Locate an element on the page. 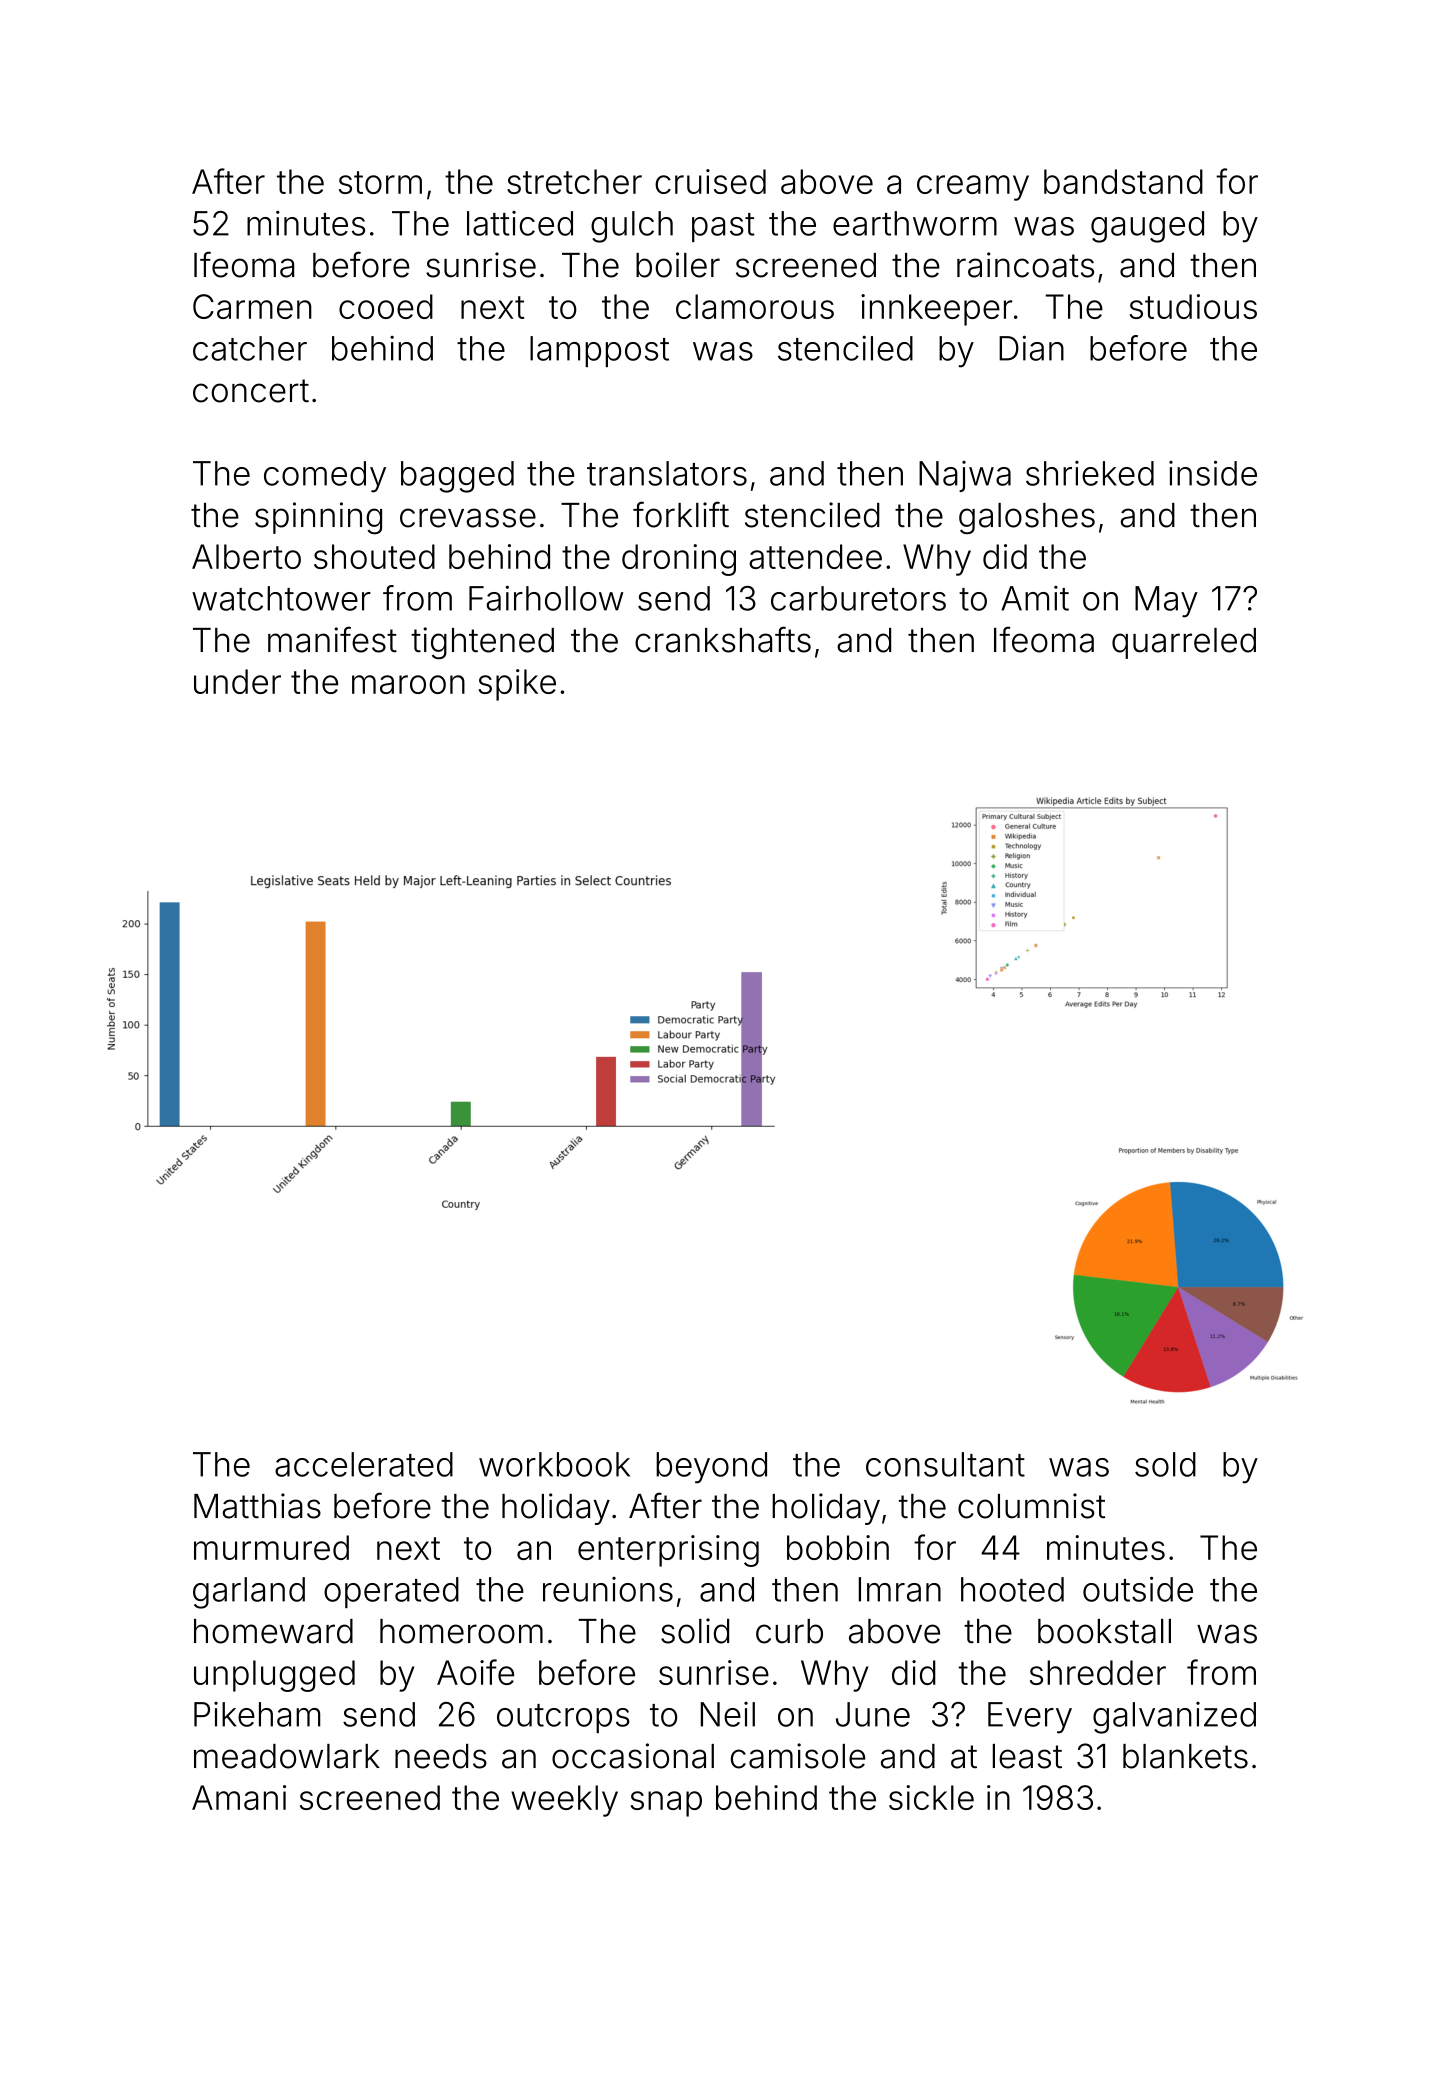 This document has width=1450, height=2100. sold is located at coordinates (1165, 1464).
